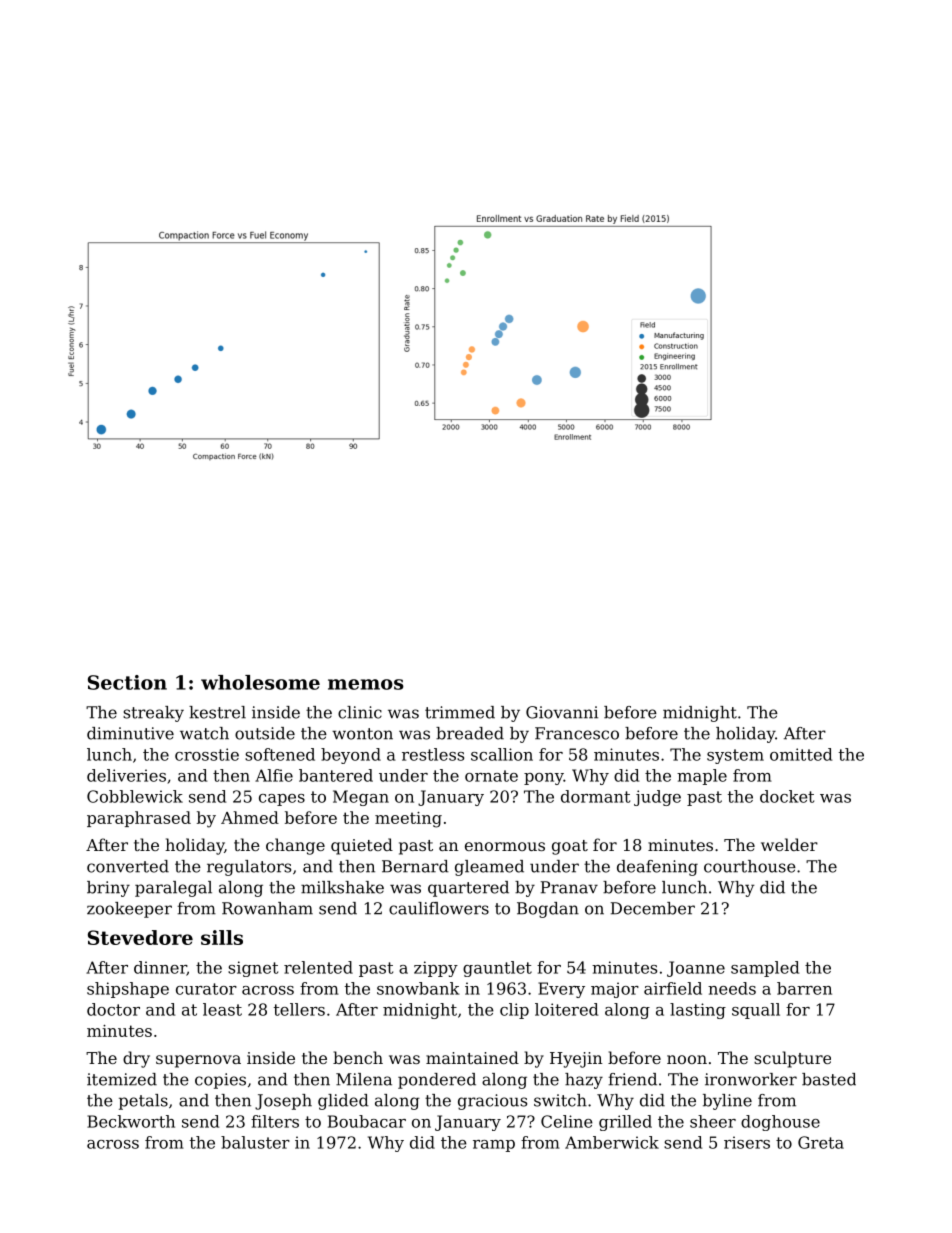 The height and width of the screenshot is (1233, 952). What do you see at coordinates (275, 1121) in the screenshot?
I see `filters` at bounding box center [275, 1121].
